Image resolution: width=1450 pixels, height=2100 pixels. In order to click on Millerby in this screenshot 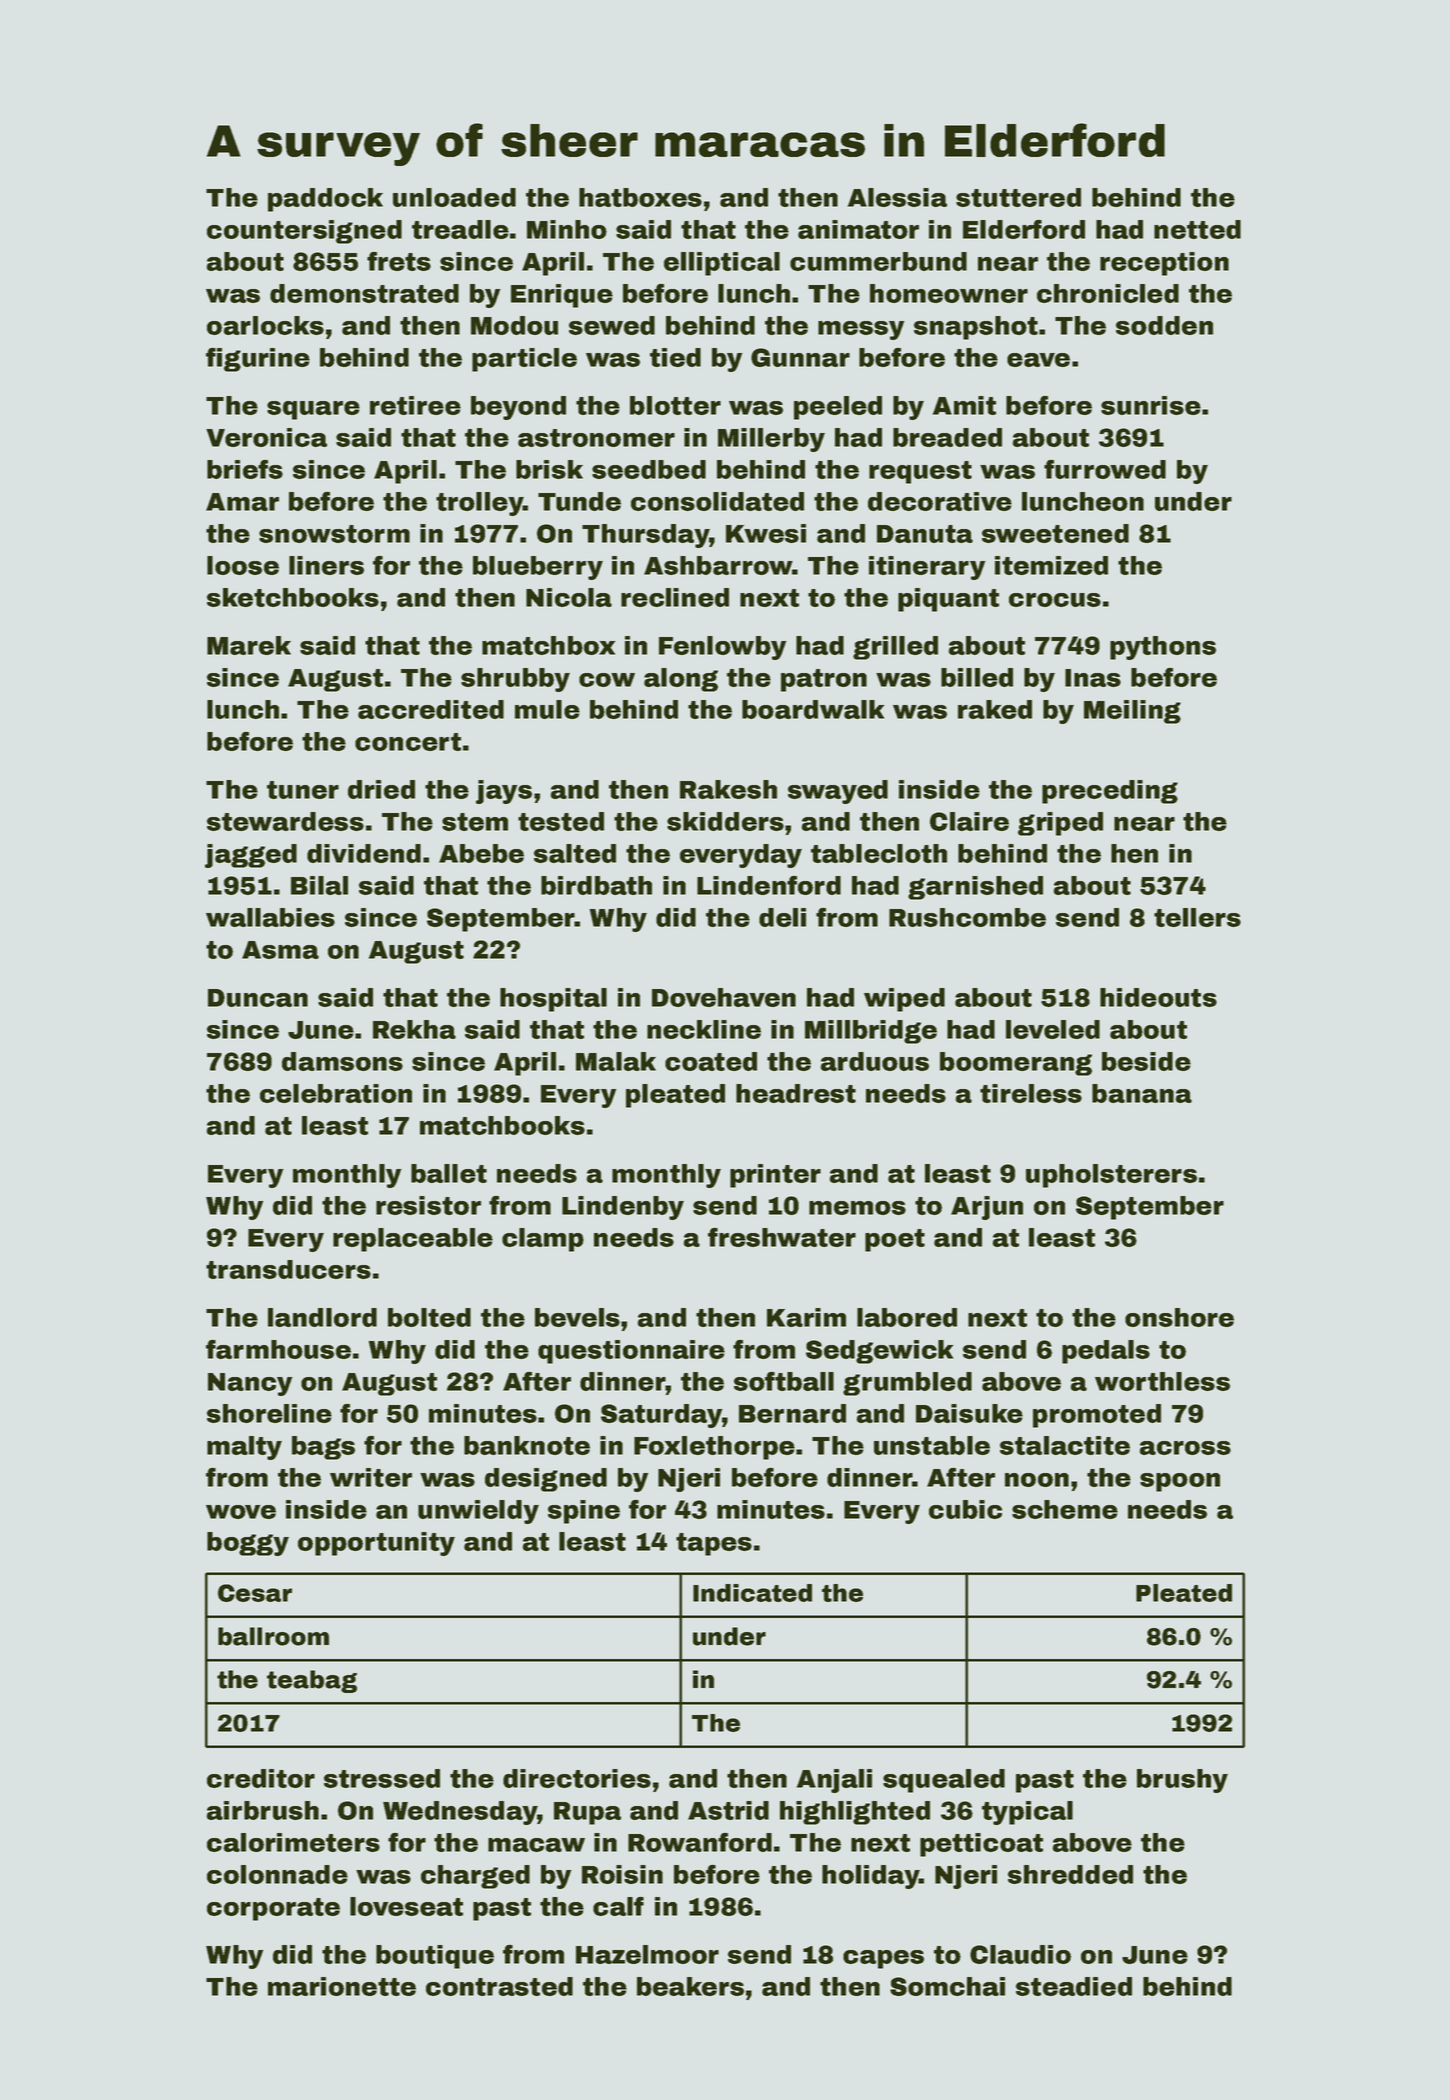, I will do `click(771, 440)`.
